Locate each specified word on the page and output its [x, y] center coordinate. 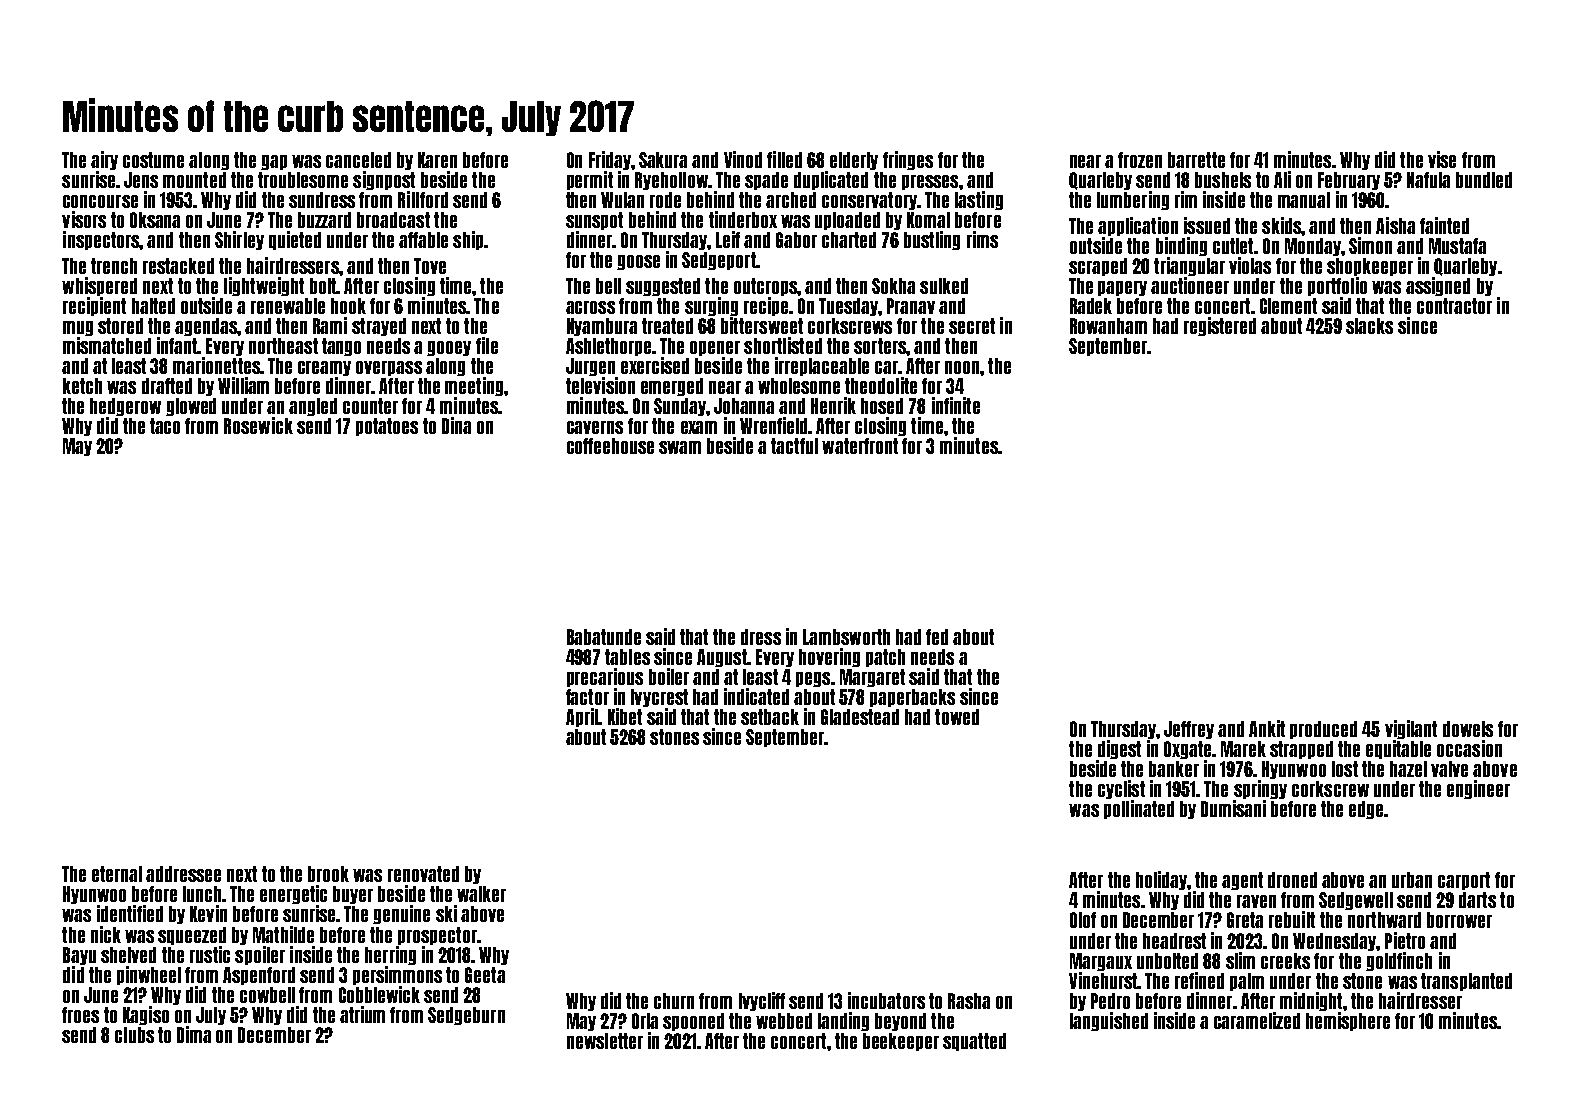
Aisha [1395, 225]
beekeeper [901, 1042]
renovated [423, 874]
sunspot [594, 221]
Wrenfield [773, 425]
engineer [1478, 789]
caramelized [1257, 1020]
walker [481, 894]
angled [313, 407]
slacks [1369, 326]
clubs [134, 1035]
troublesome [303, 180]
